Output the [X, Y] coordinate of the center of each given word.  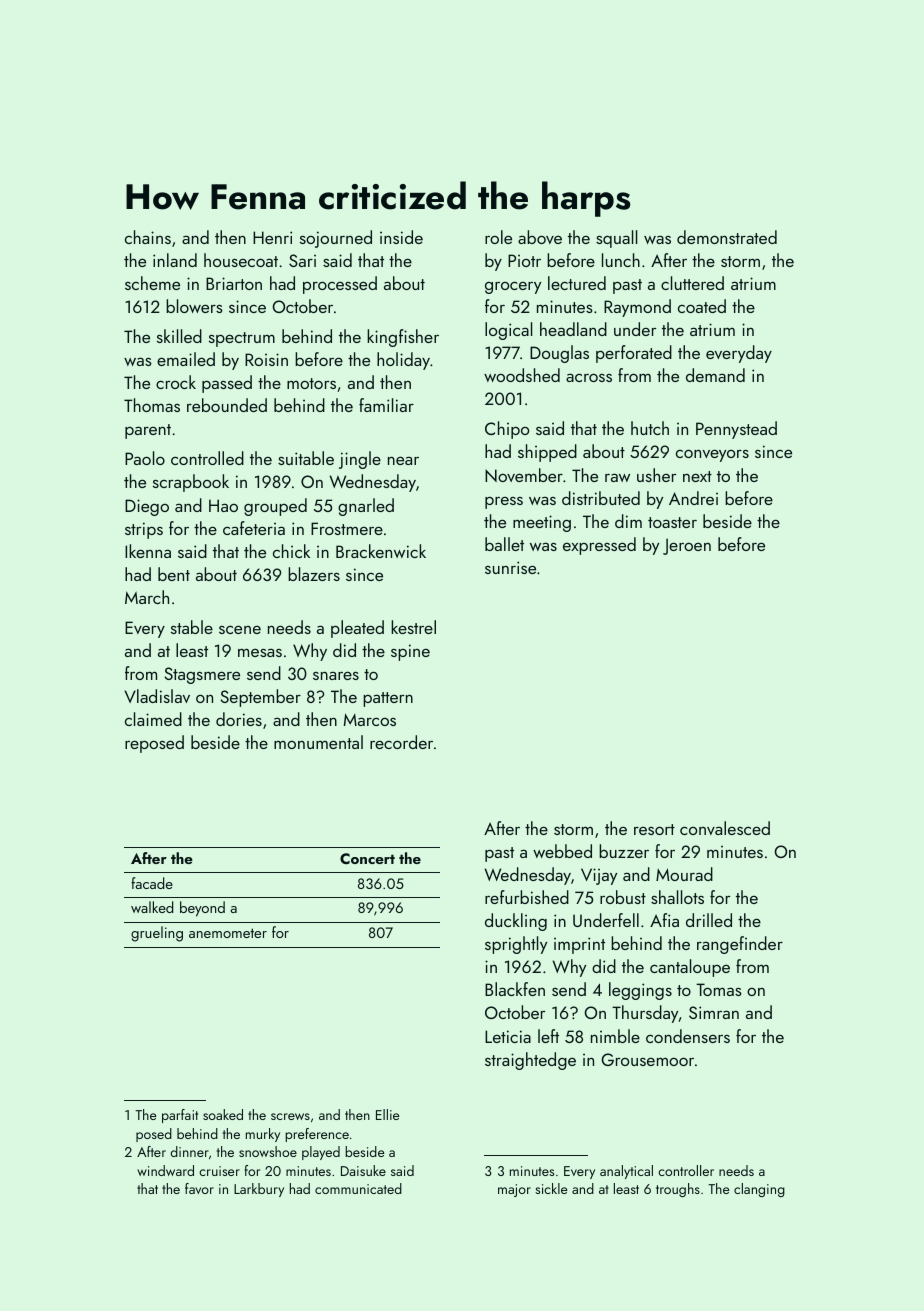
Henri [272, 237]
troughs [678, 1190]
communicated [358, 1188]
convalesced [725, 828]
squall [616, 239]
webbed [562, 851]
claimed [153, 719]
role [498, 237]
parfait [180, 1116]
